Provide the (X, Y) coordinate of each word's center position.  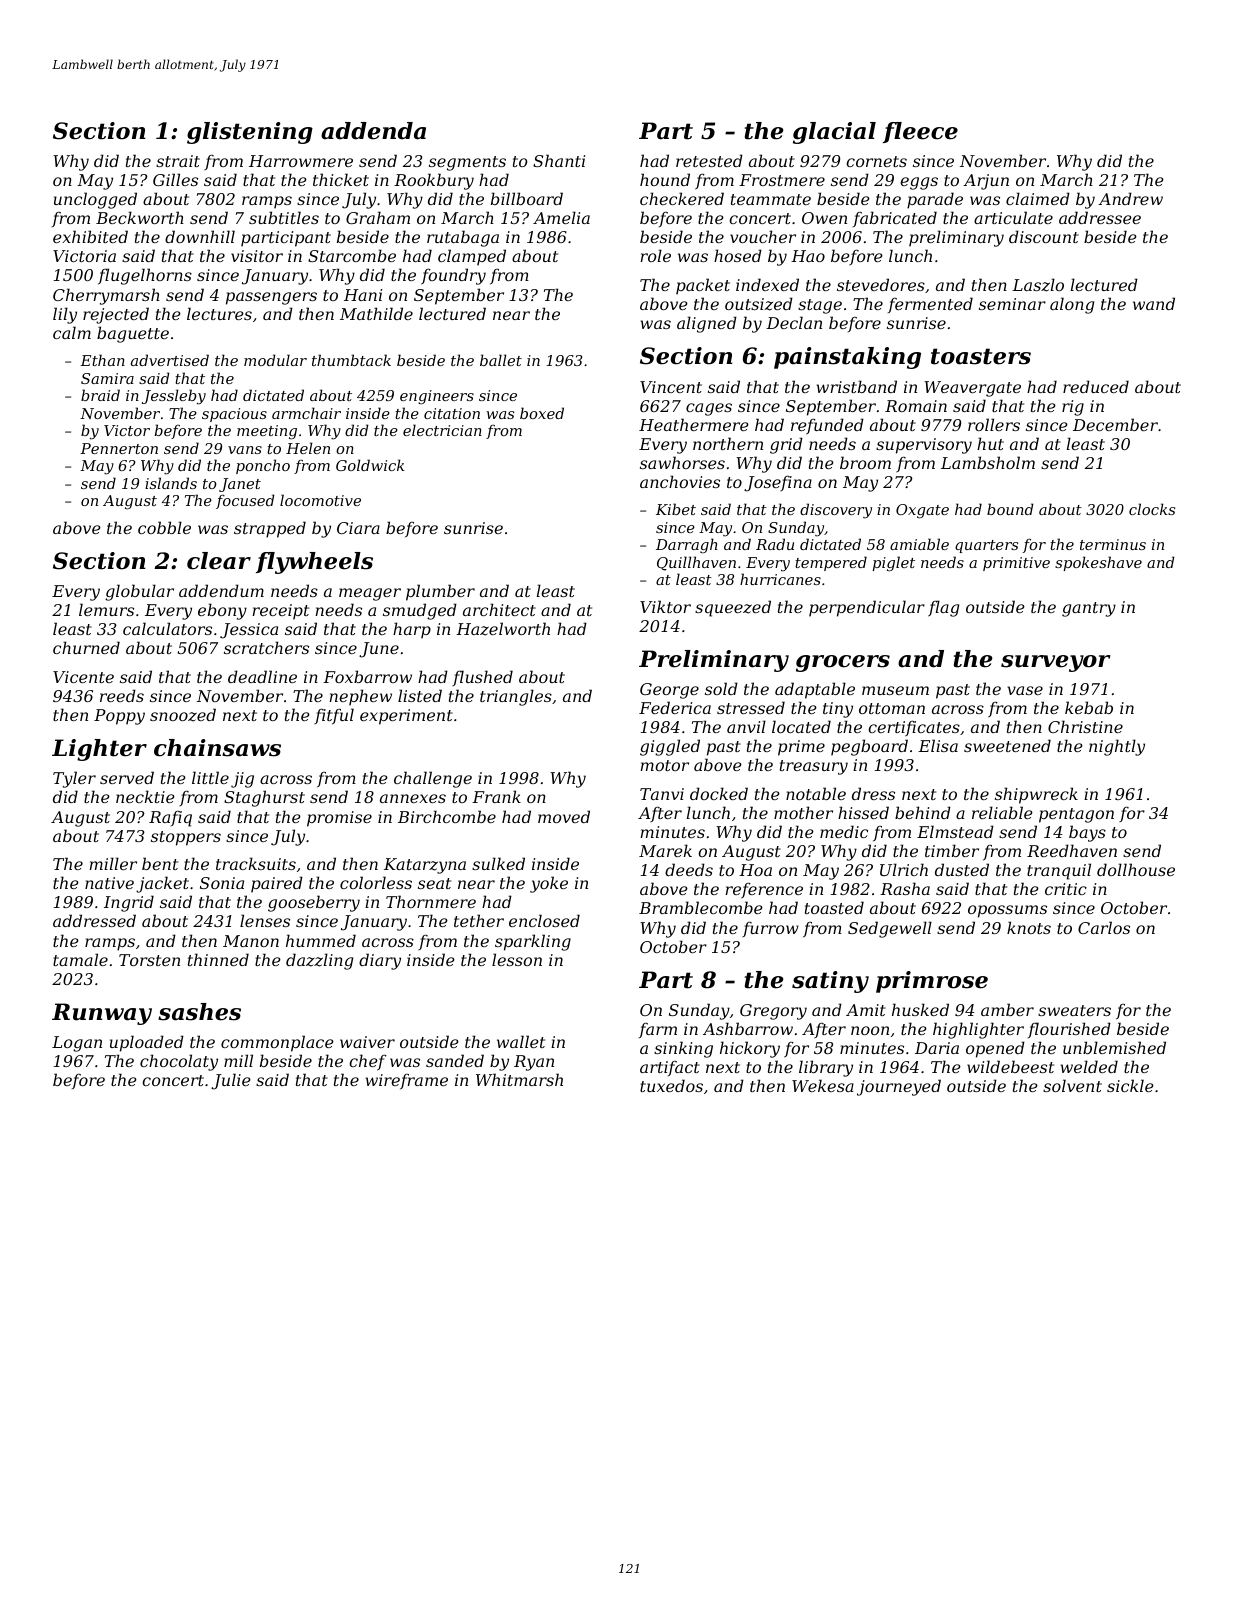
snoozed (183, 715)
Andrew (1130, 198)
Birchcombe (447, 816)
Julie (231, 1081)
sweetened (1007, 745)
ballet (501, 360)
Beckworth (140, 217)
